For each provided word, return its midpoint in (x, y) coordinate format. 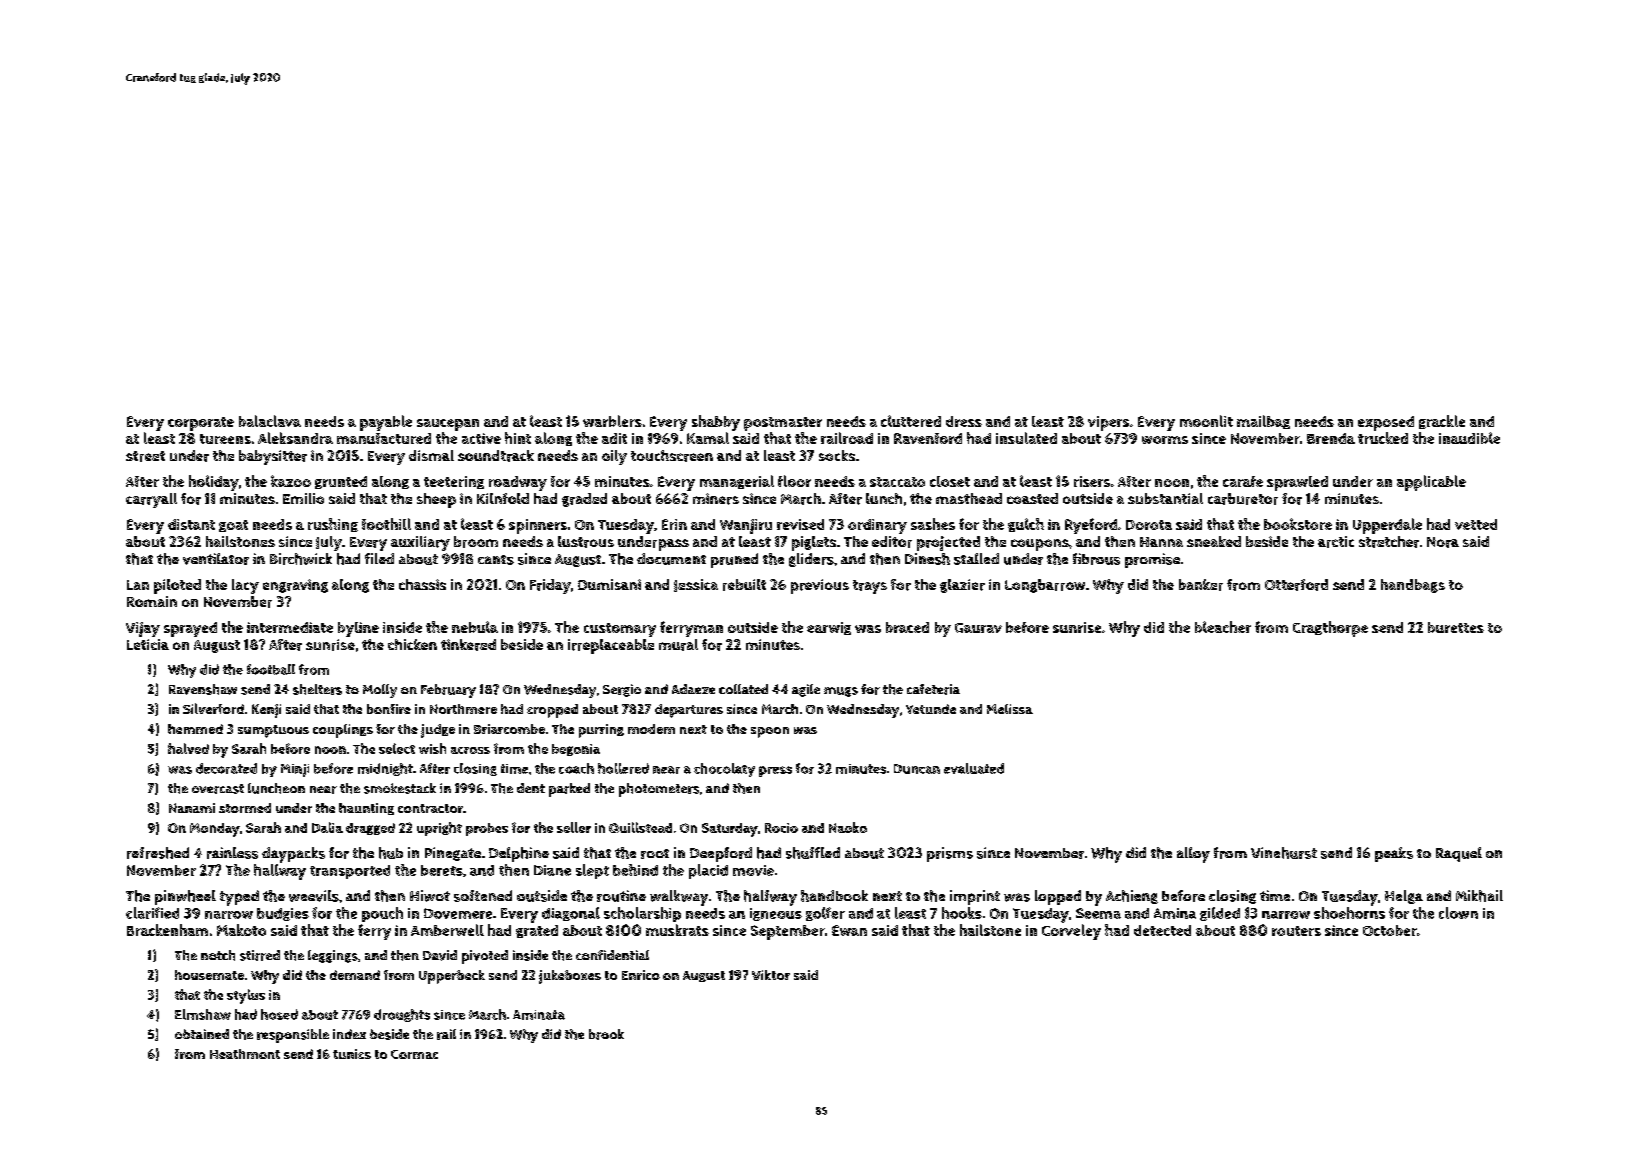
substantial (1165, 498)
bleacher (1223, 627)
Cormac (414, 1054)
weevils (314, 896)
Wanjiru (746, 526)
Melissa (1010, 709)
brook (606, 1034)
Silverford (213, 708)
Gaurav (978, 628)
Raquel (1459, 854)
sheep (436, 500)
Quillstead (640, 827)
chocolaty (724, 770)
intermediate (290, 627)
